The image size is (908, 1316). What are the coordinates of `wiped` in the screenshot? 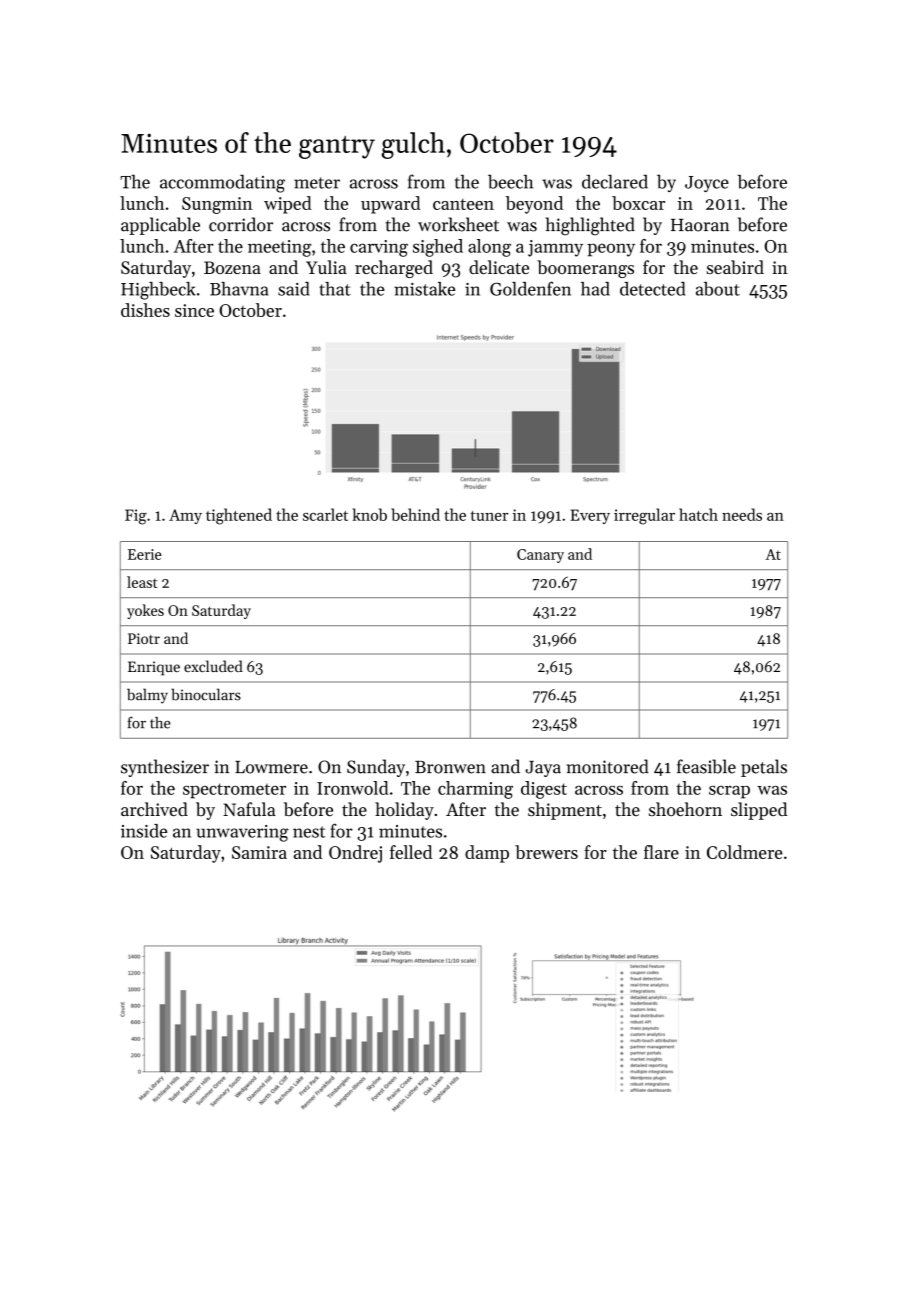 It's located at (288, 205).
